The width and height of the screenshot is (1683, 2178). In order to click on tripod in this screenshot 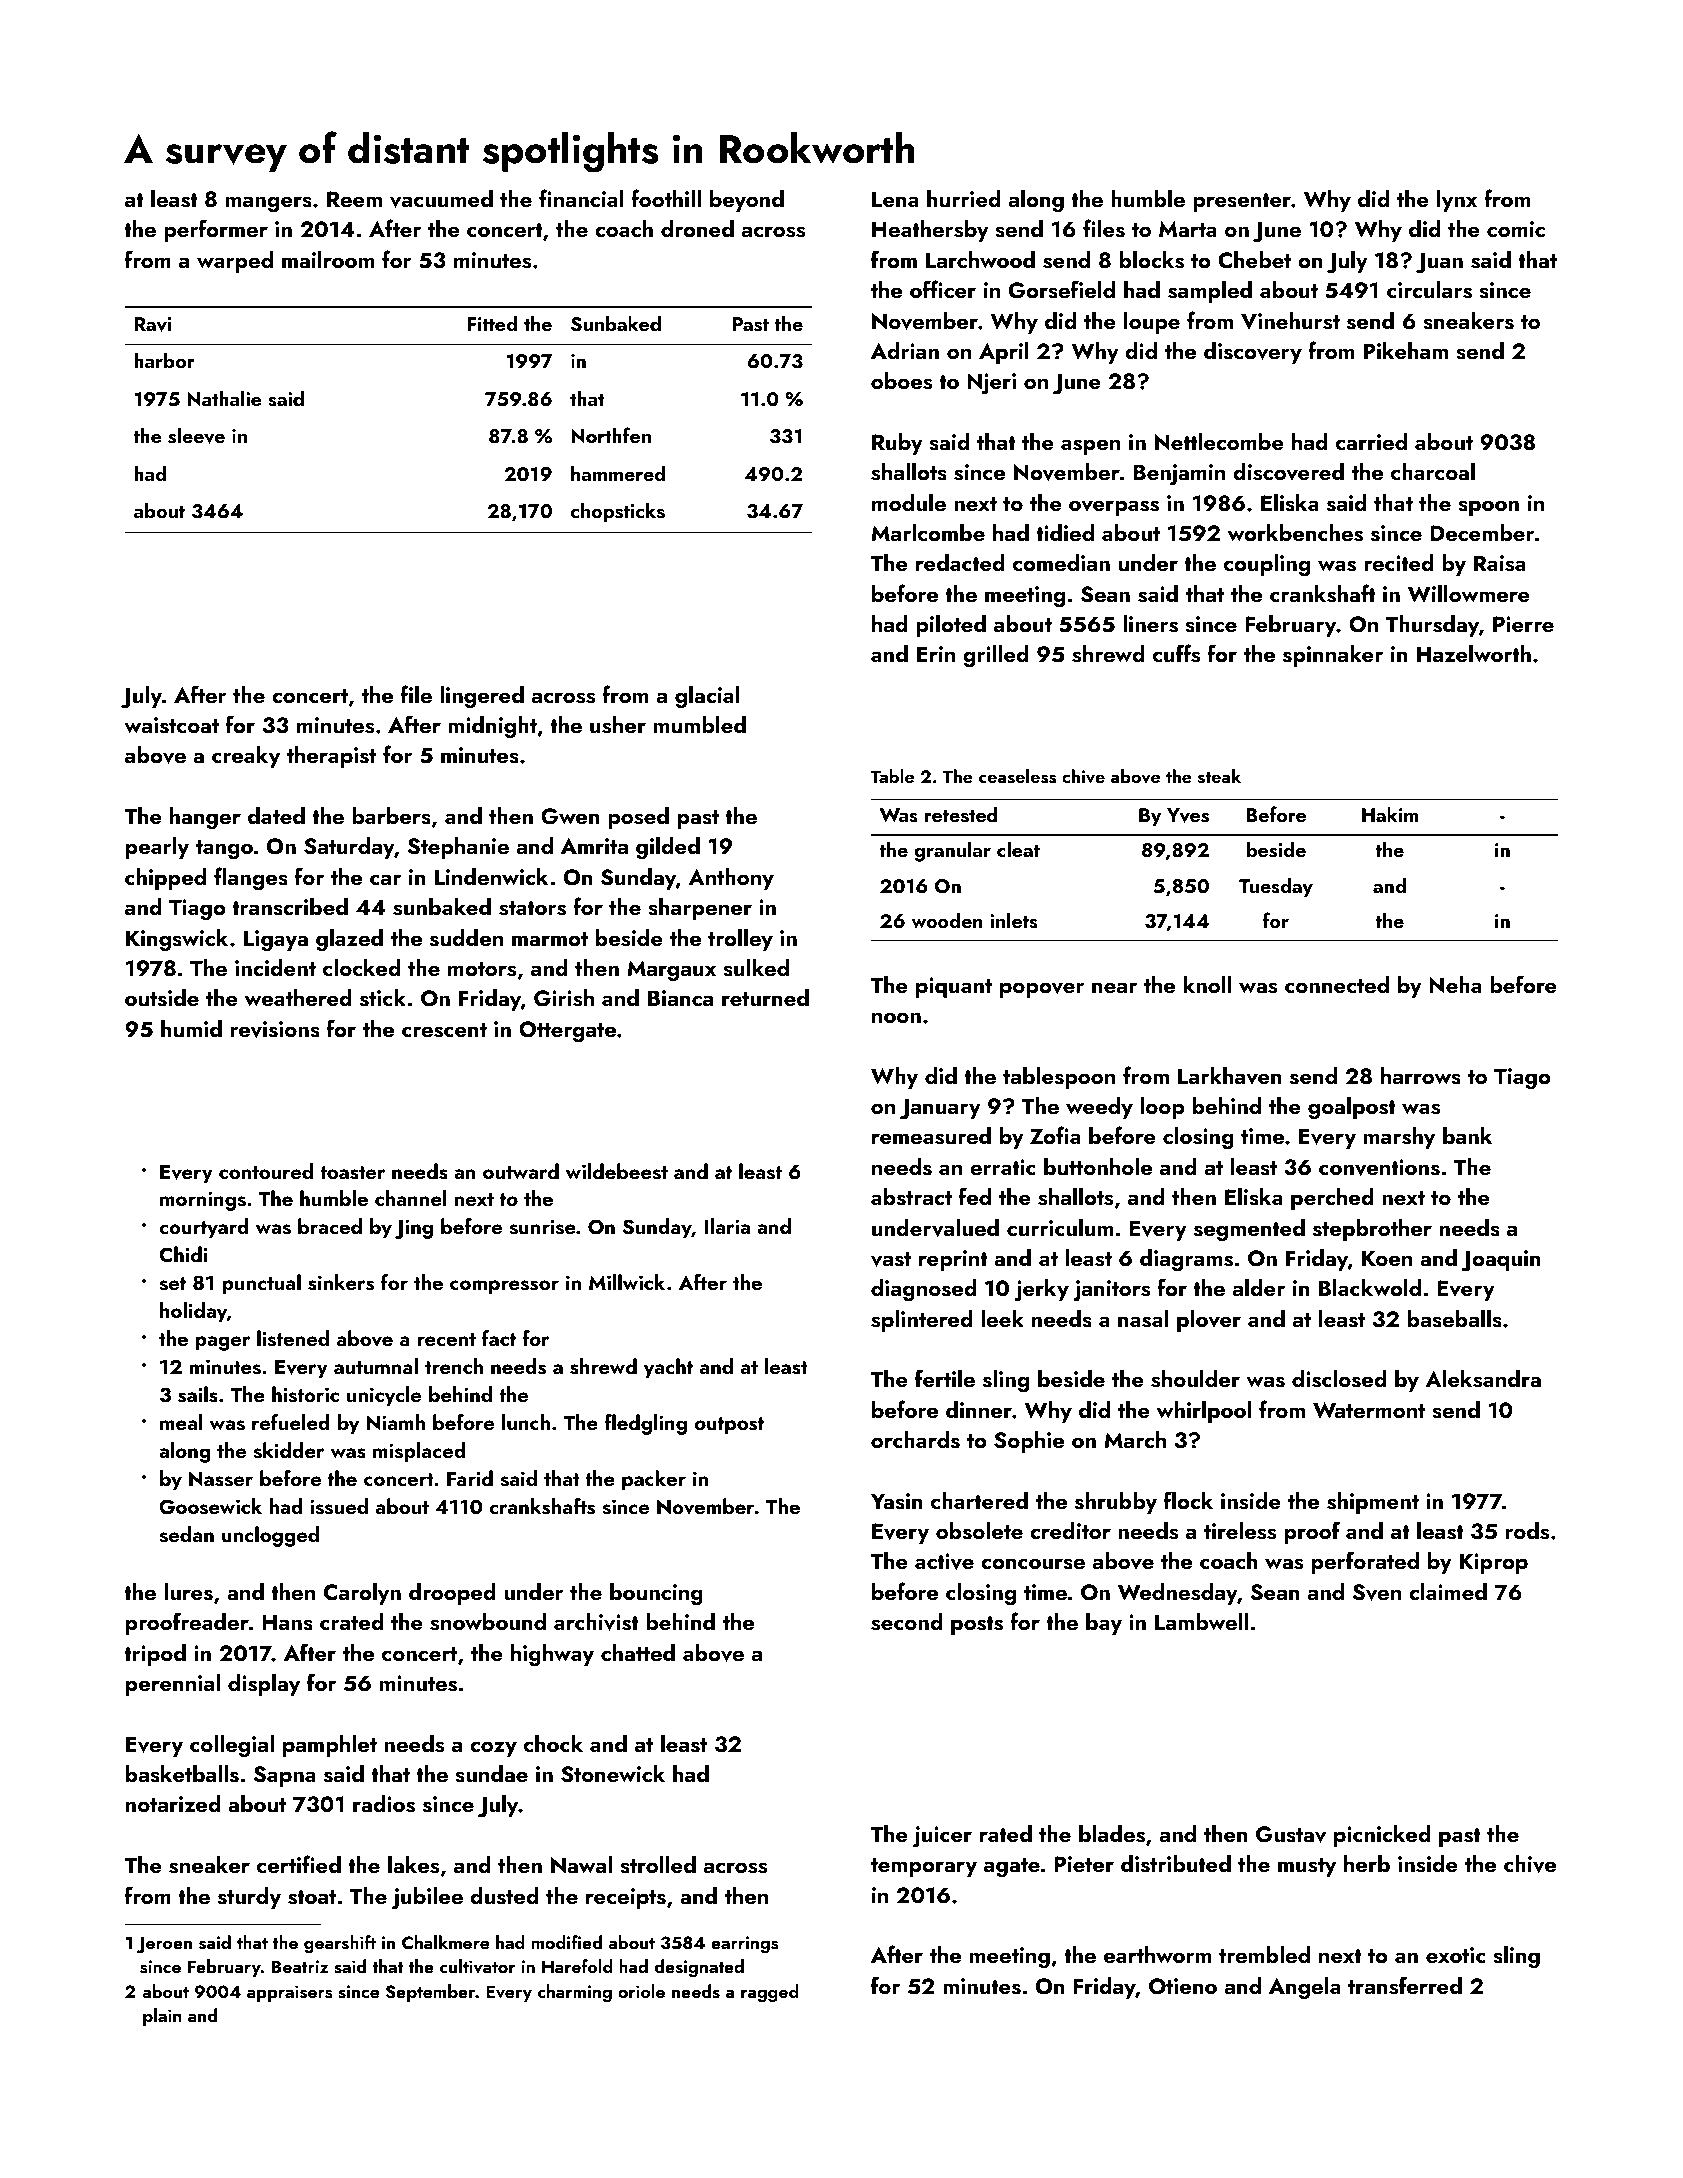, I will do `click(155, 1655)`.
